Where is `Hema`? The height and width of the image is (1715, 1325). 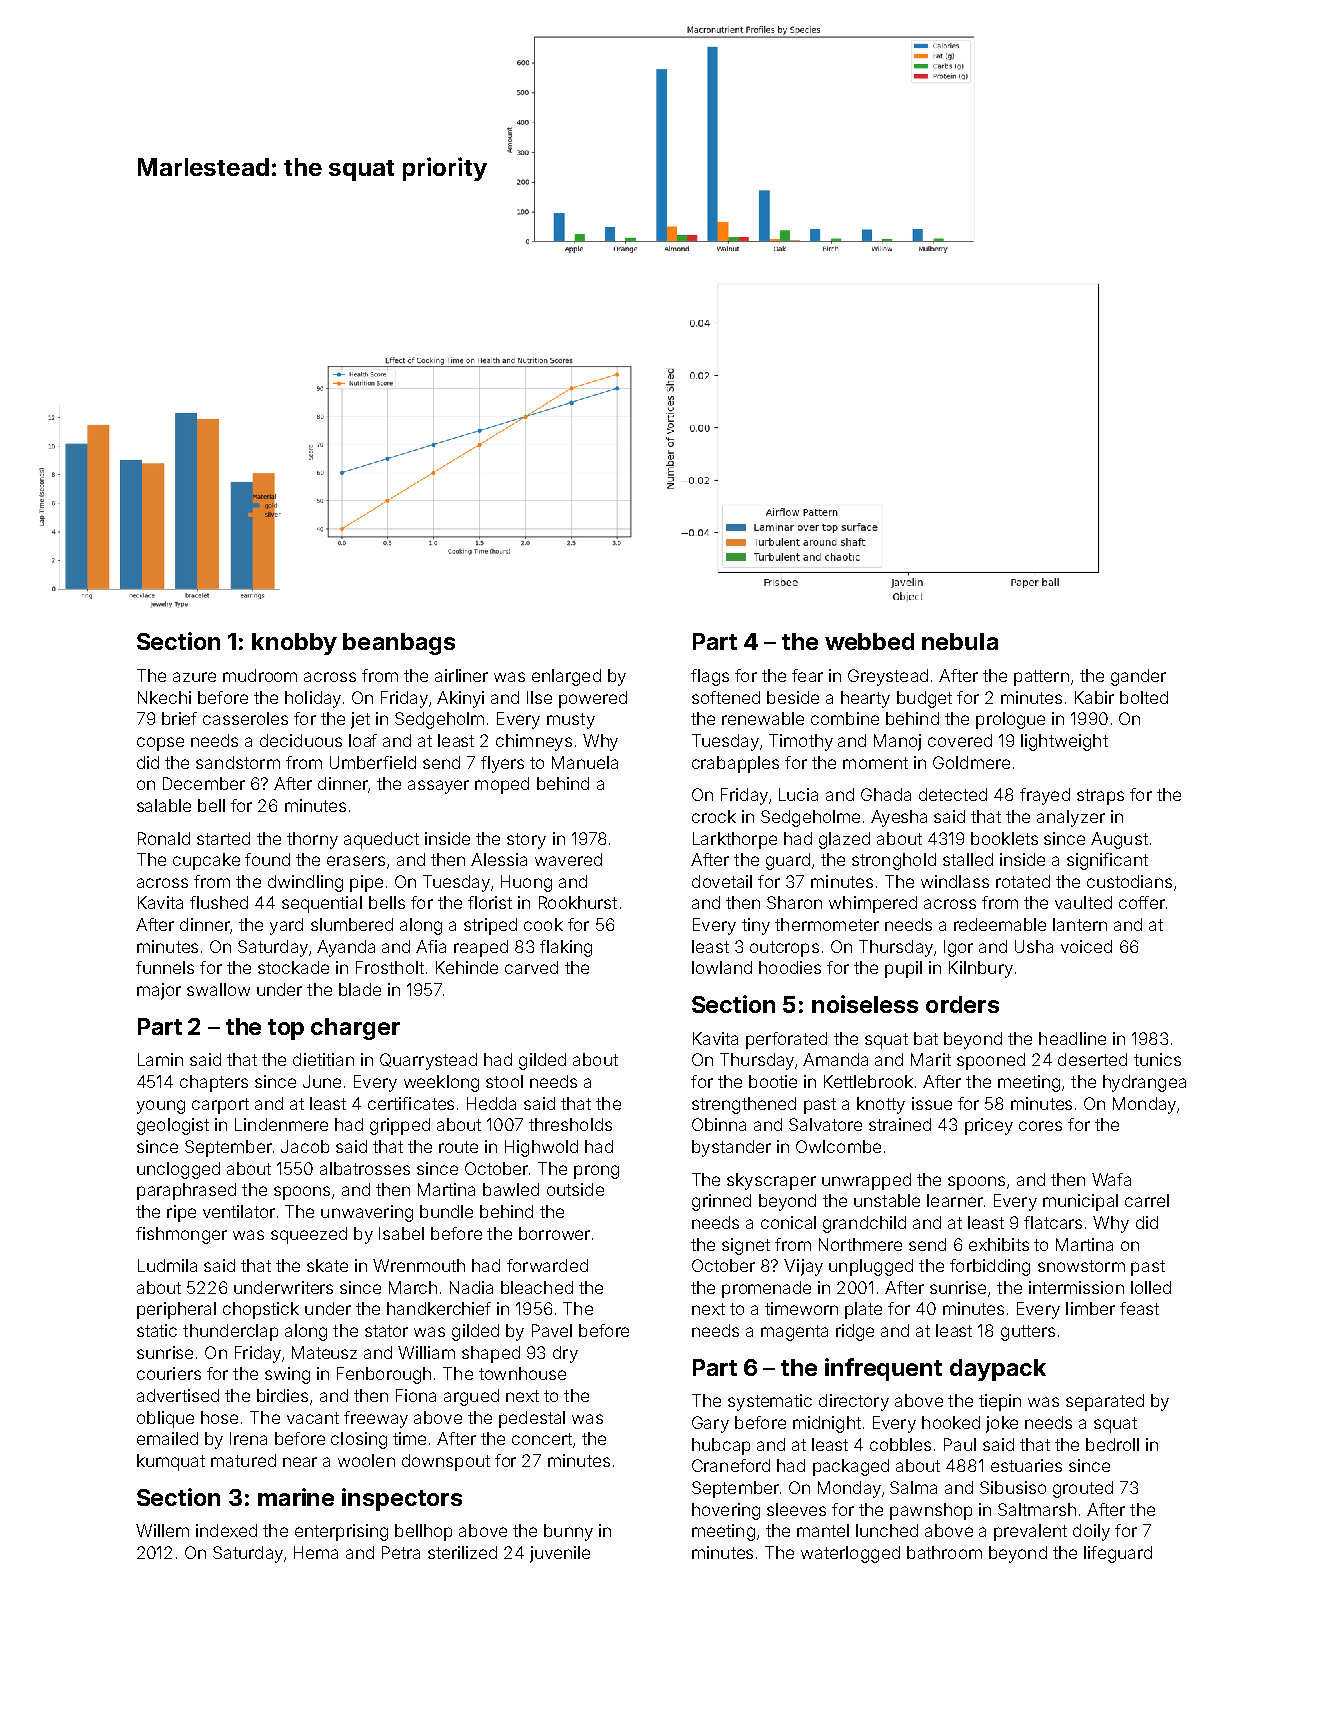
Hema is located at coordinates (316, 1552).
